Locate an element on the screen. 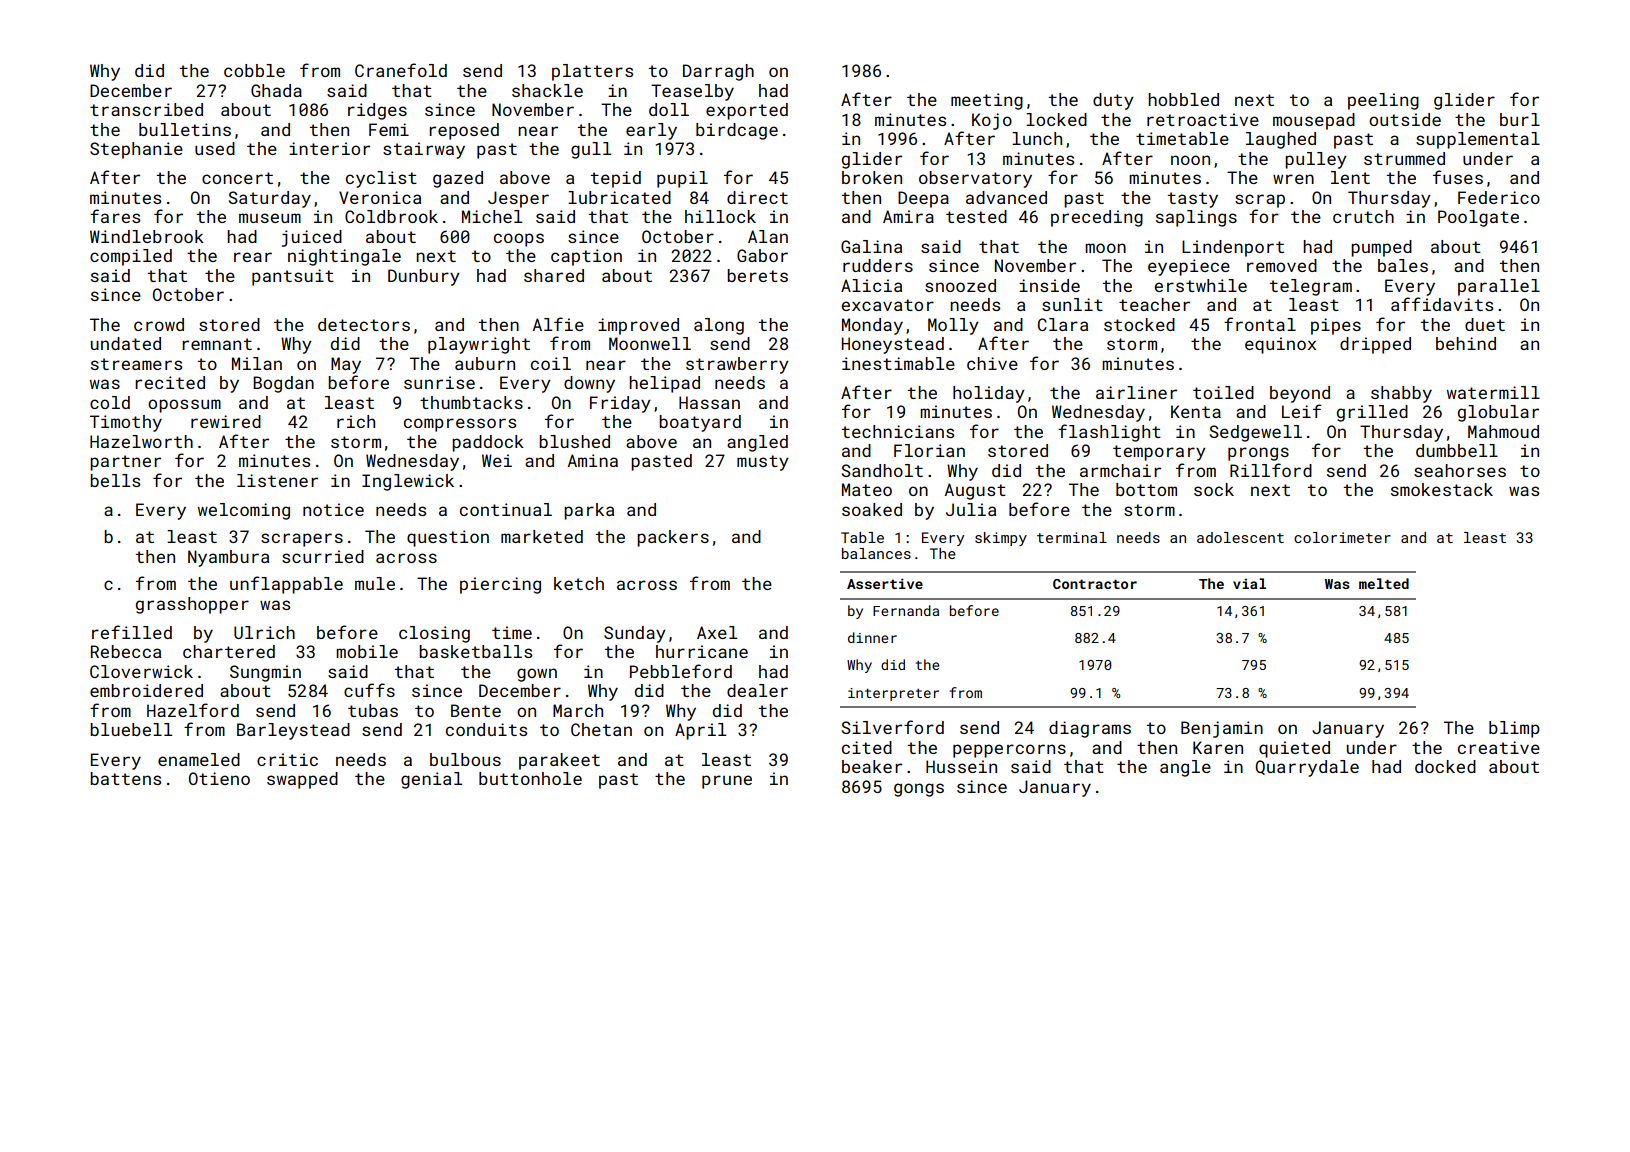 Image resolution: width=1630 pixels, height=1152 pixels. hillock is located at coordinates (720, 216).
